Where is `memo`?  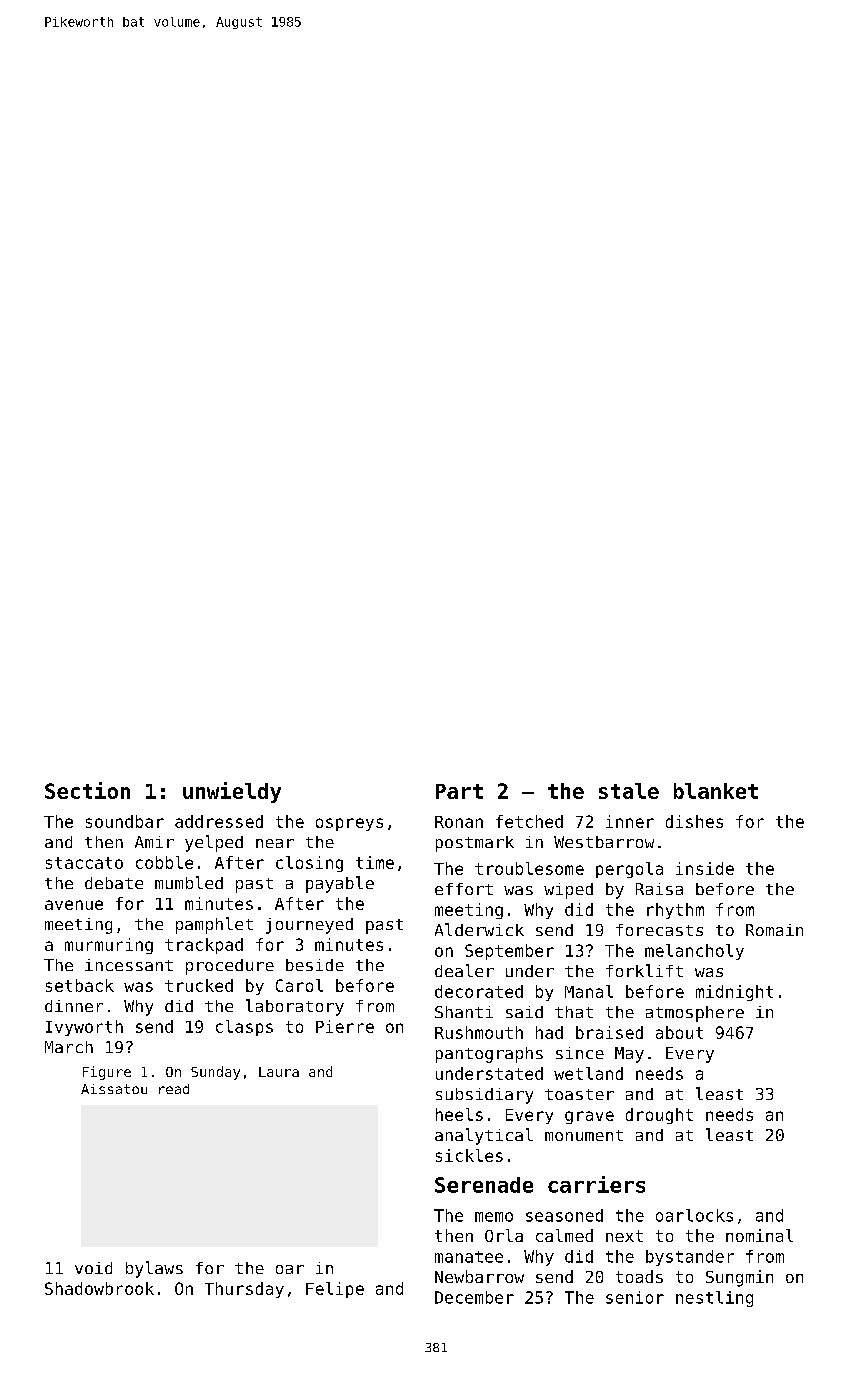
memo is located at coordinates (494, 1217).
